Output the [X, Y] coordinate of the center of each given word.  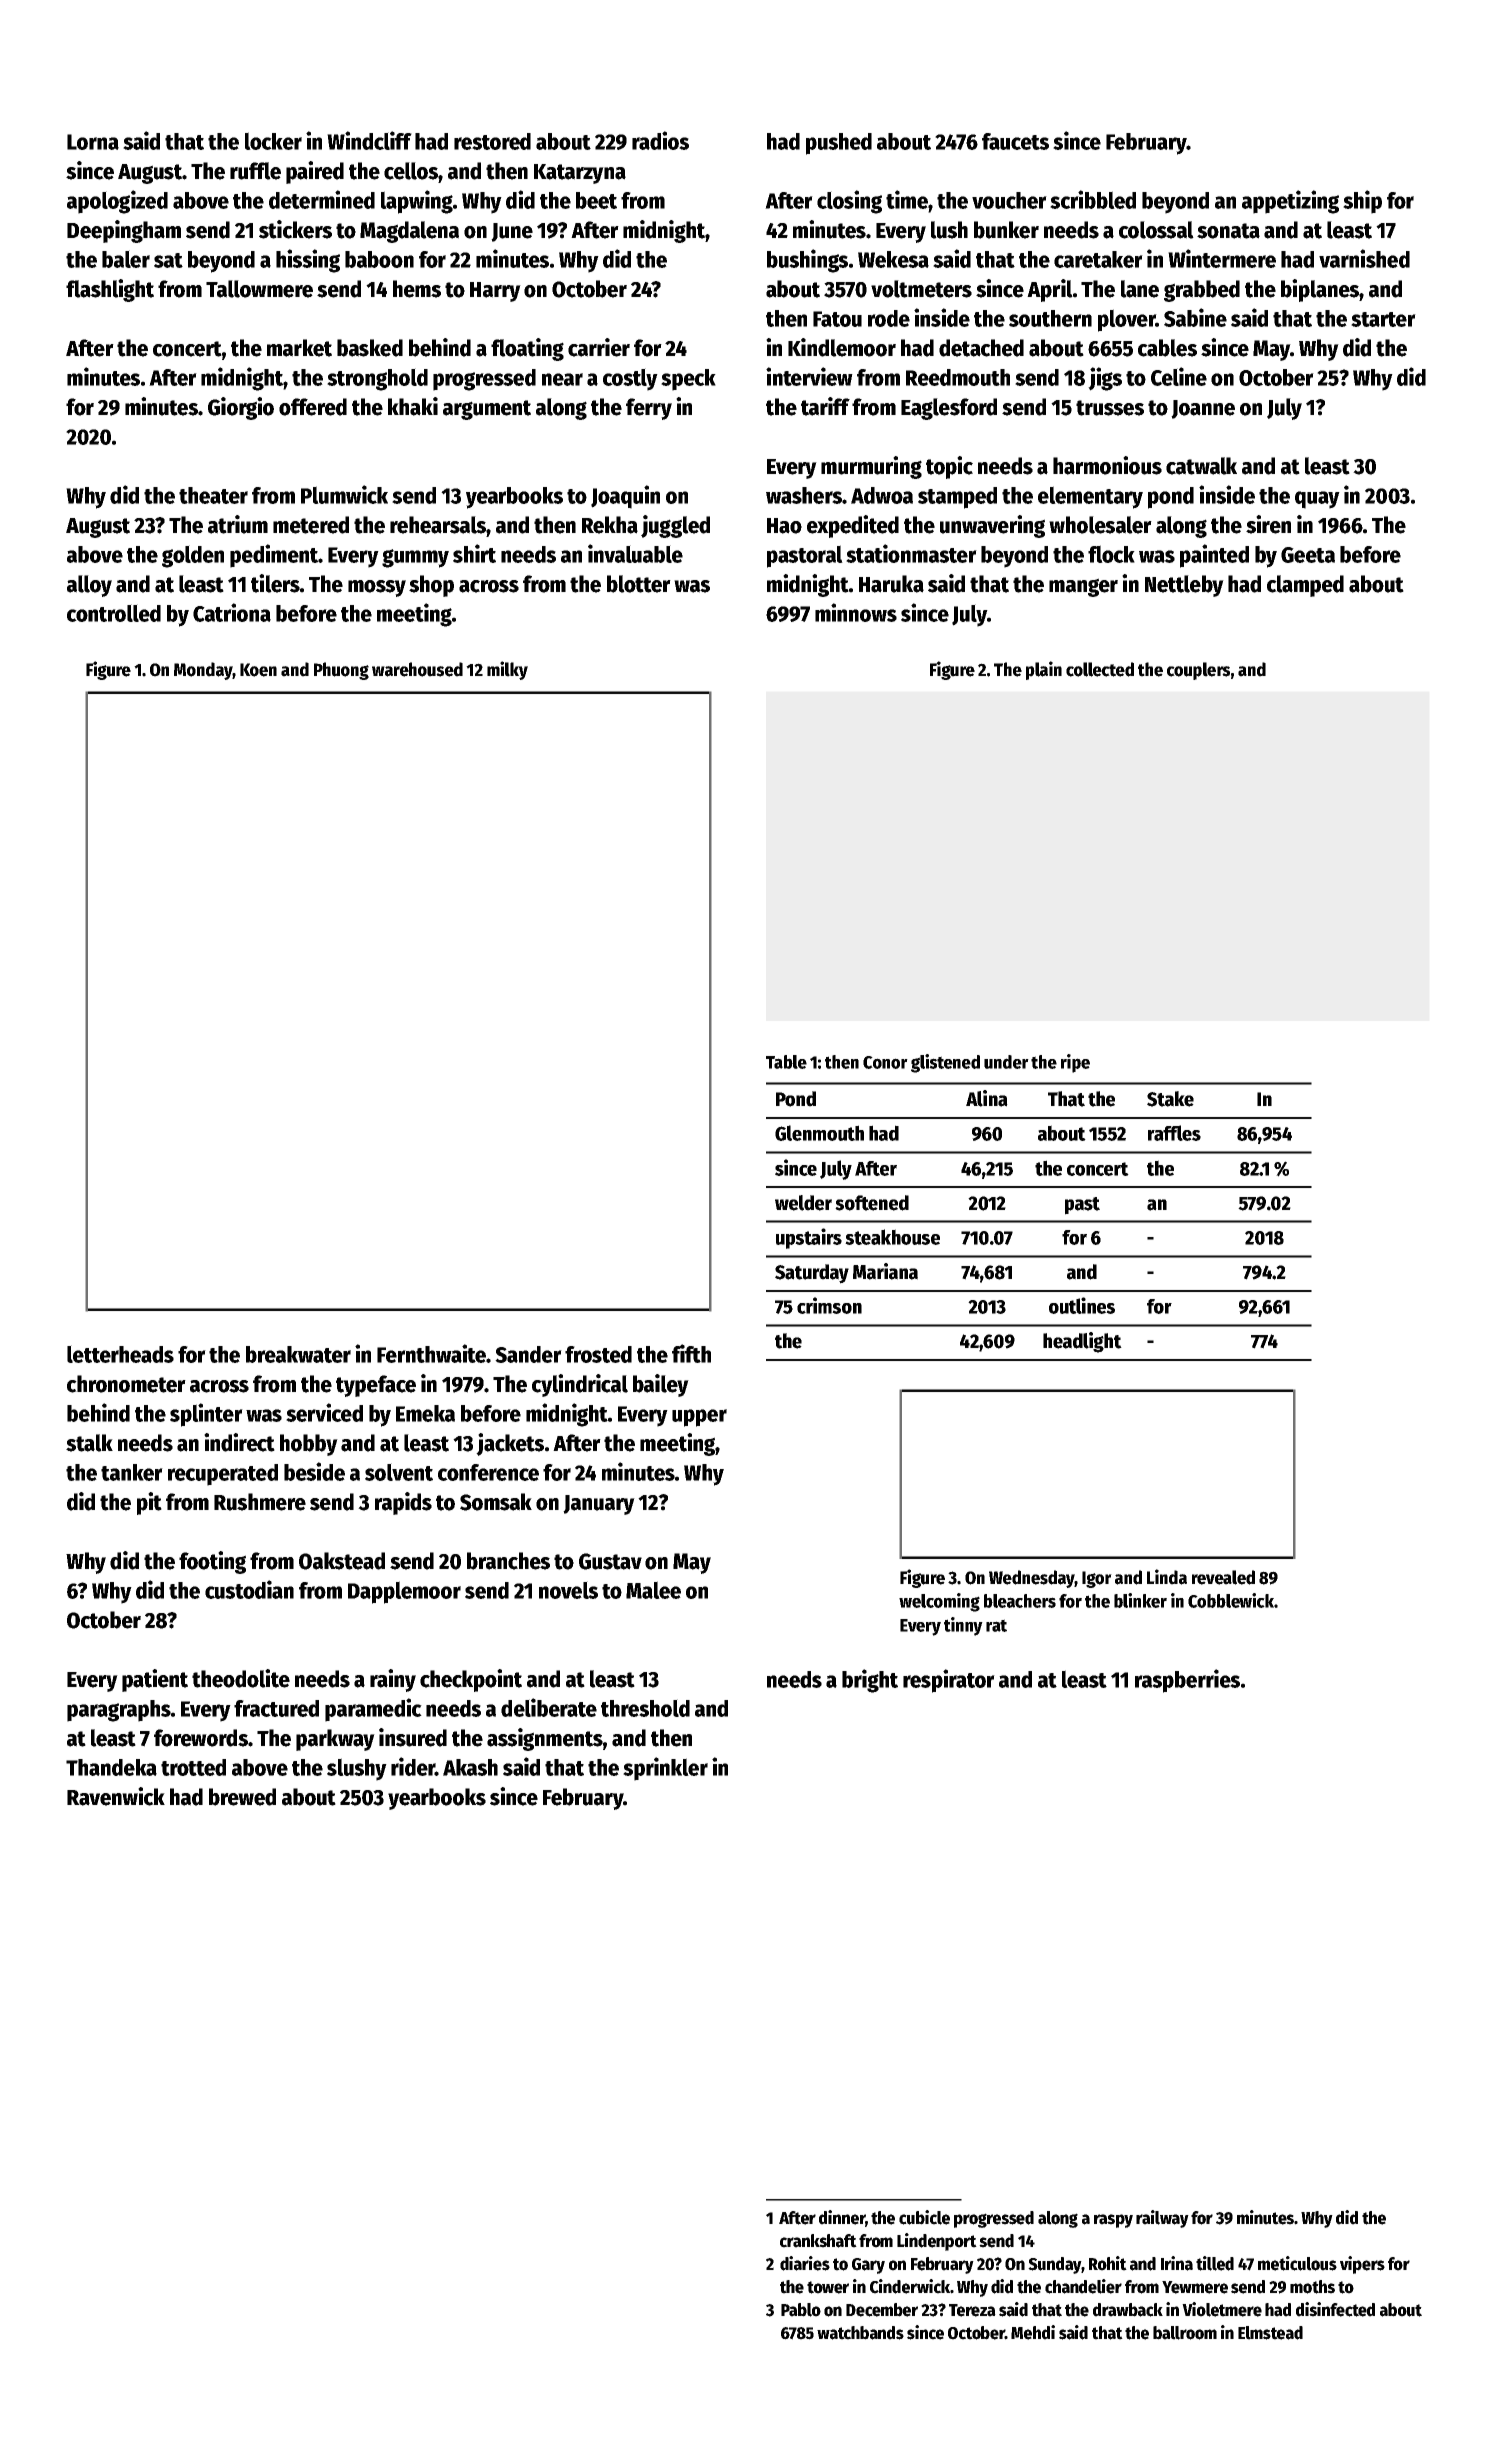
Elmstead [1270, 2333]
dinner [842, 2218]
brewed [242, 1797]
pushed [839, 144]
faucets [1015, 141]
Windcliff [369, 140]
